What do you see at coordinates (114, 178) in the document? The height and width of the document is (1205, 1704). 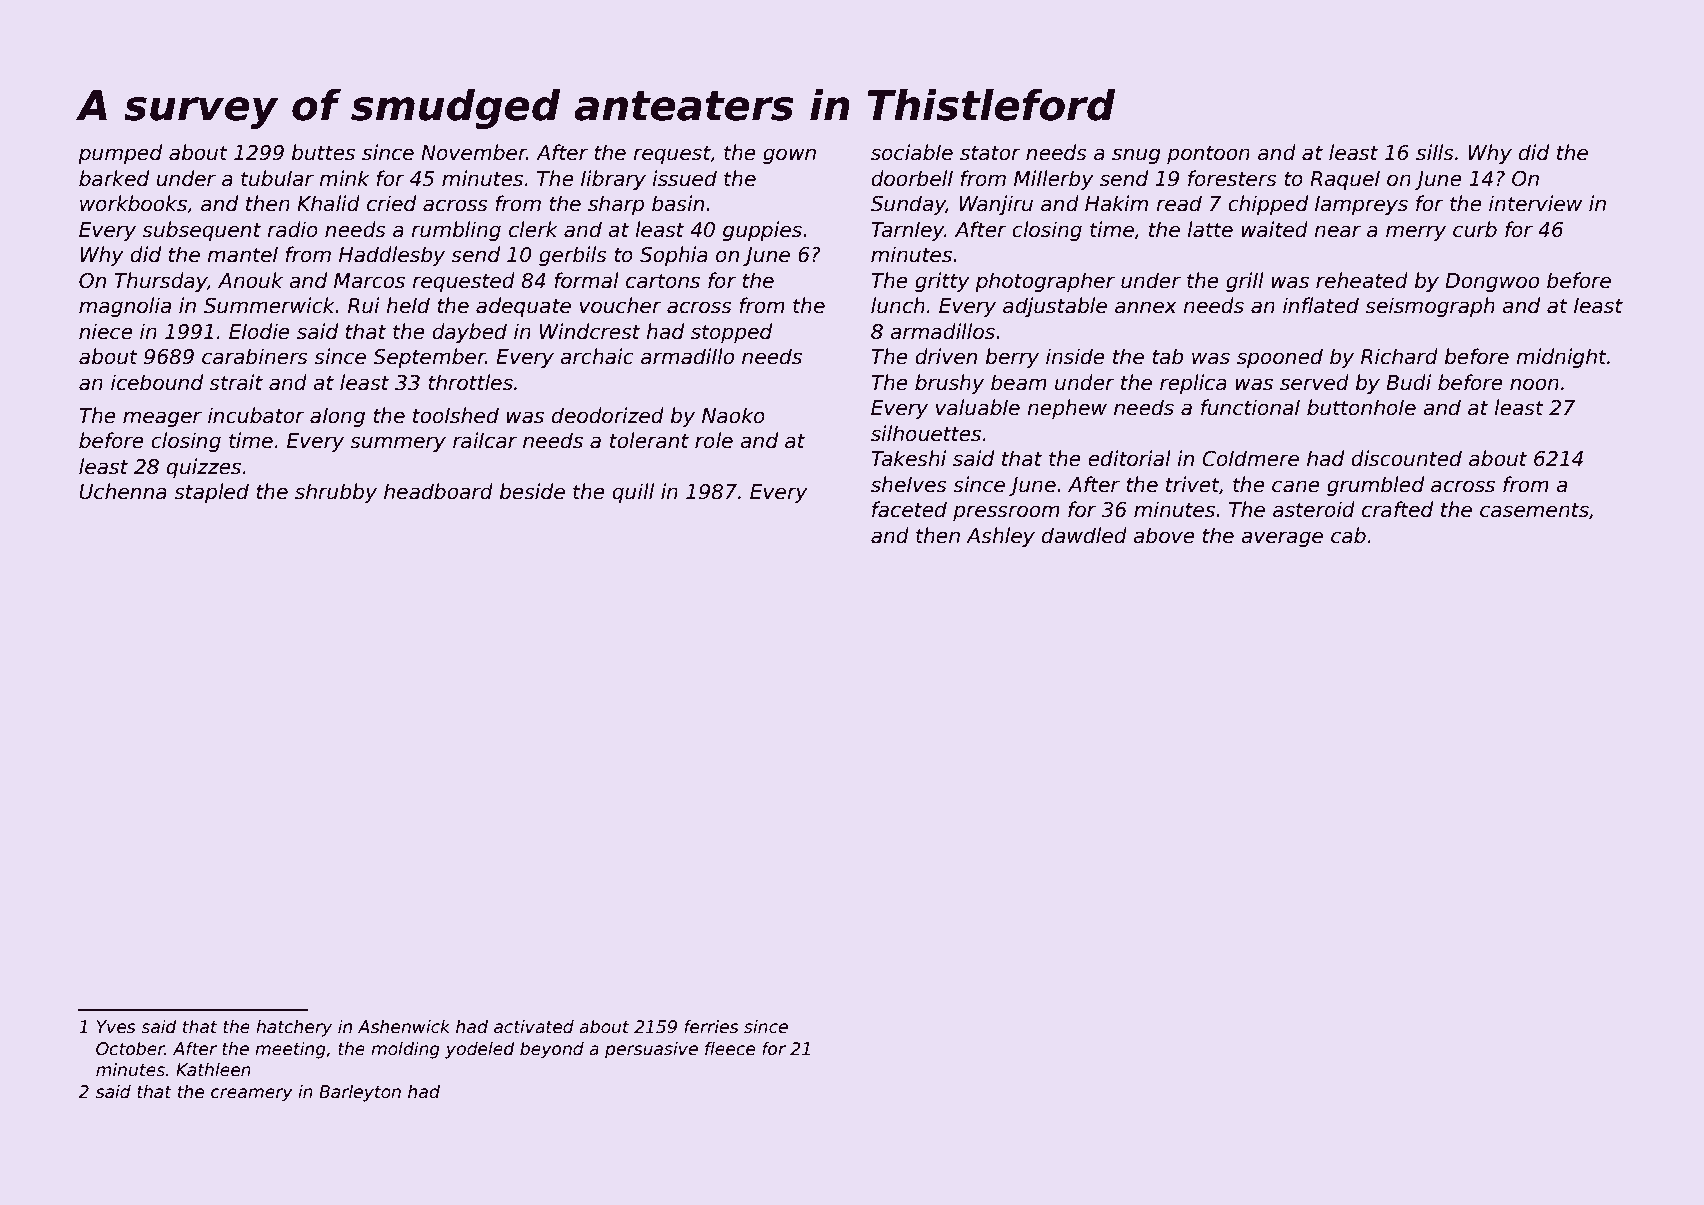 I see `barked` at bounding box center [114, 178].
